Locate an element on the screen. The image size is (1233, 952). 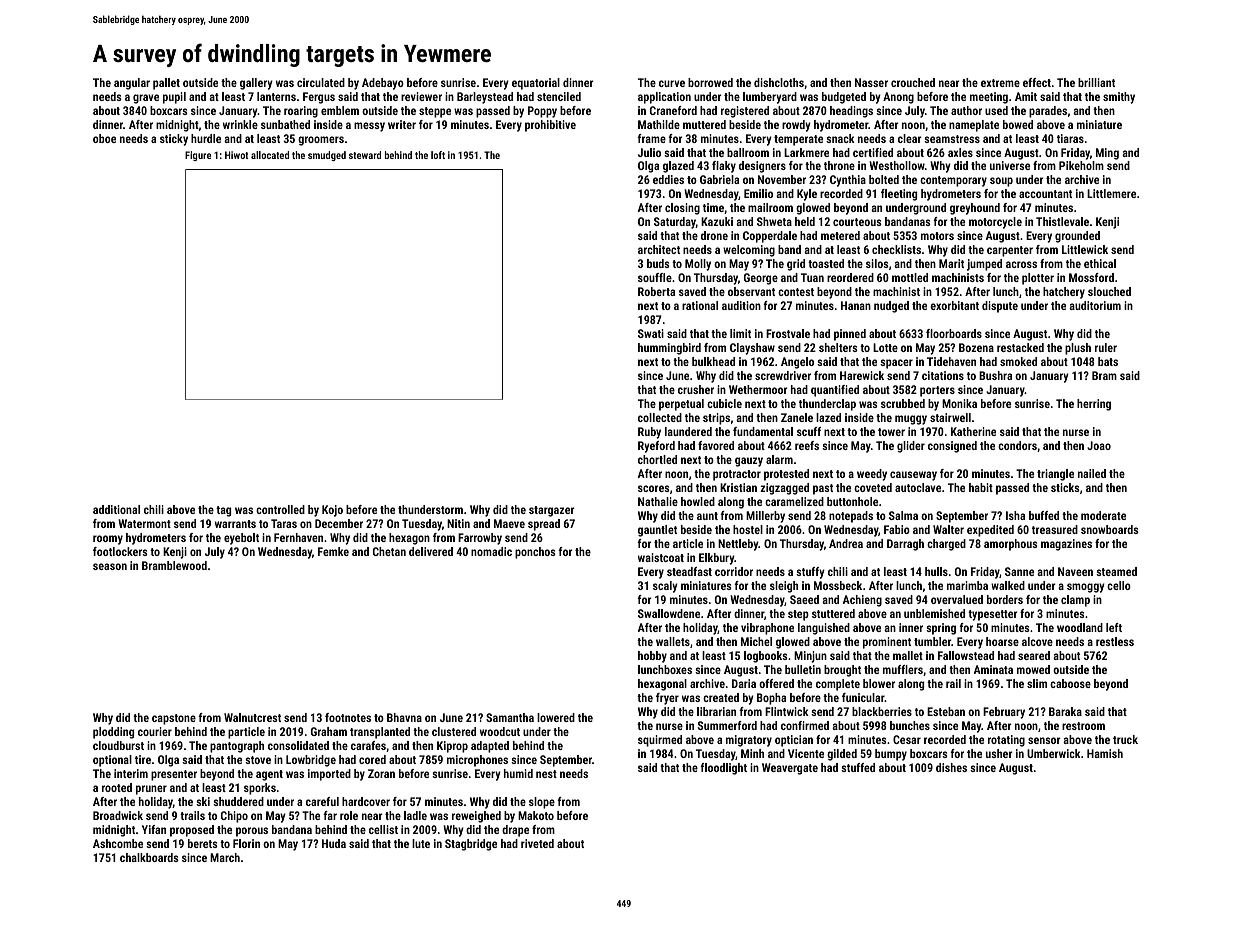
curve is located at coordinates (672, 83).
